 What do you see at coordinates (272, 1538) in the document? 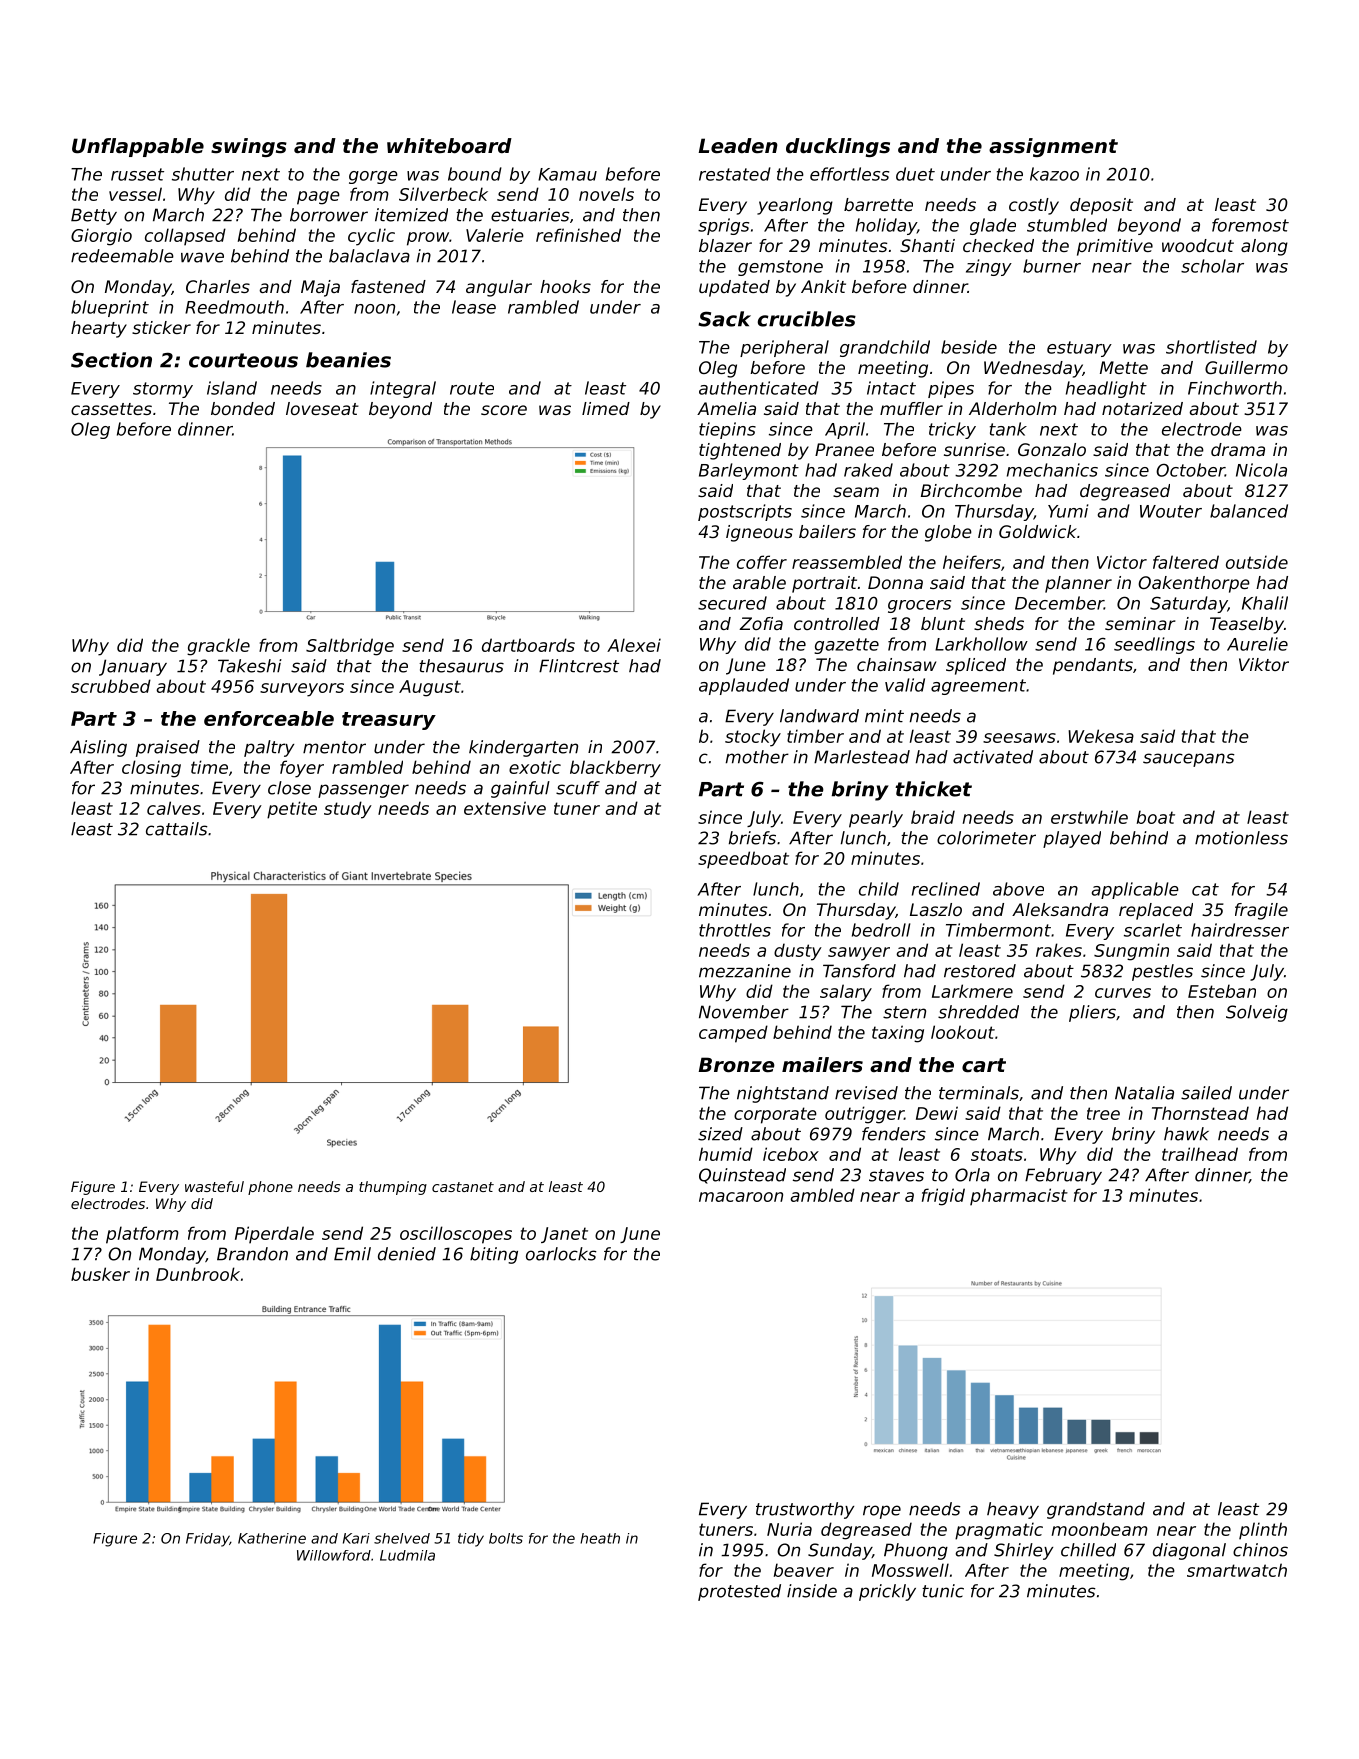
I see `Katherine` at bounding box center [272, 1538].
